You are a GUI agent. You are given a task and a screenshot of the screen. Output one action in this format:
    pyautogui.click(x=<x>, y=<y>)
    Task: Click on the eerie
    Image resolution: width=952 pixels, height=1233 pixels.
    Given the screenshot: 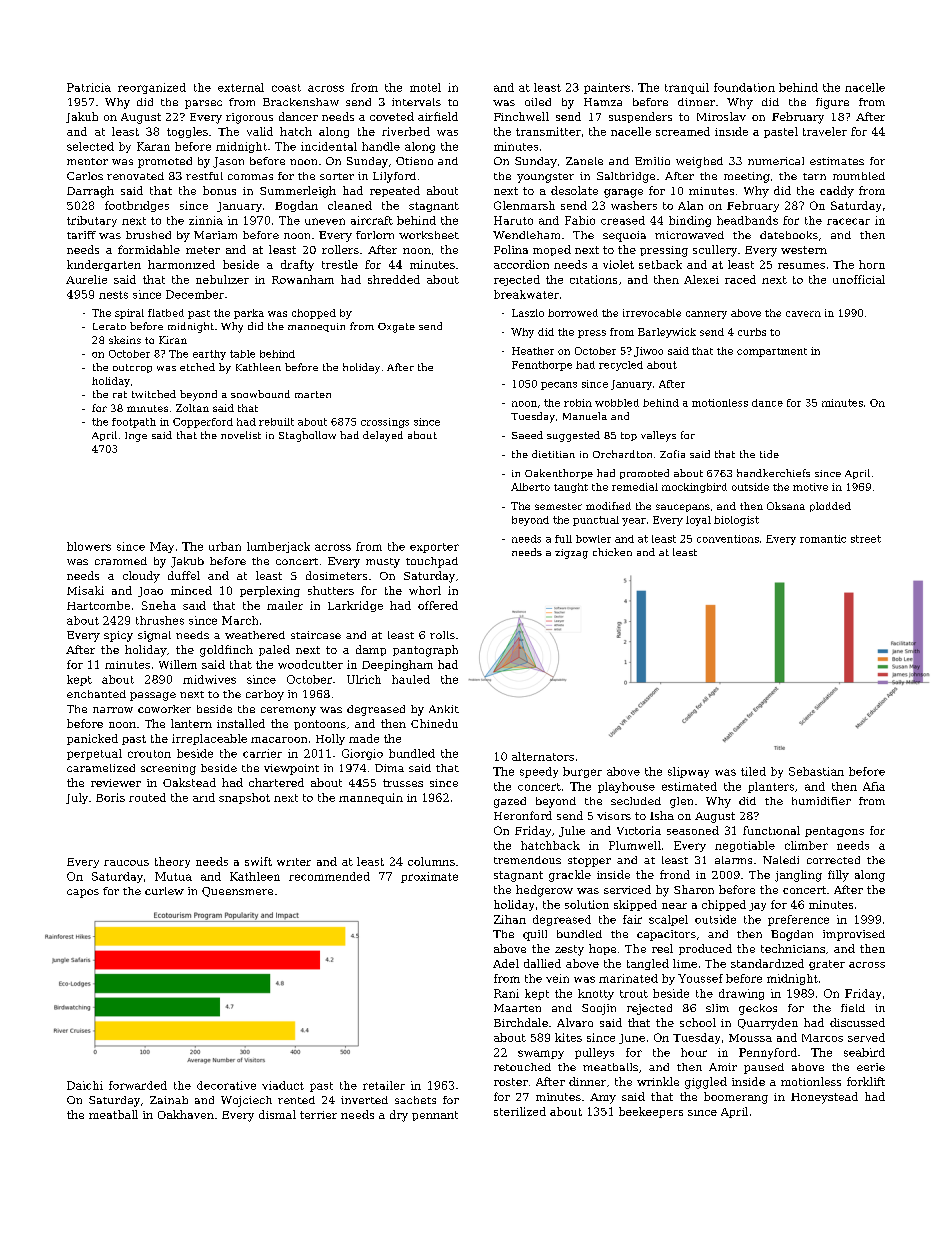 What is the action you would take?
    pyautogui.click(x=871, y=1067)
